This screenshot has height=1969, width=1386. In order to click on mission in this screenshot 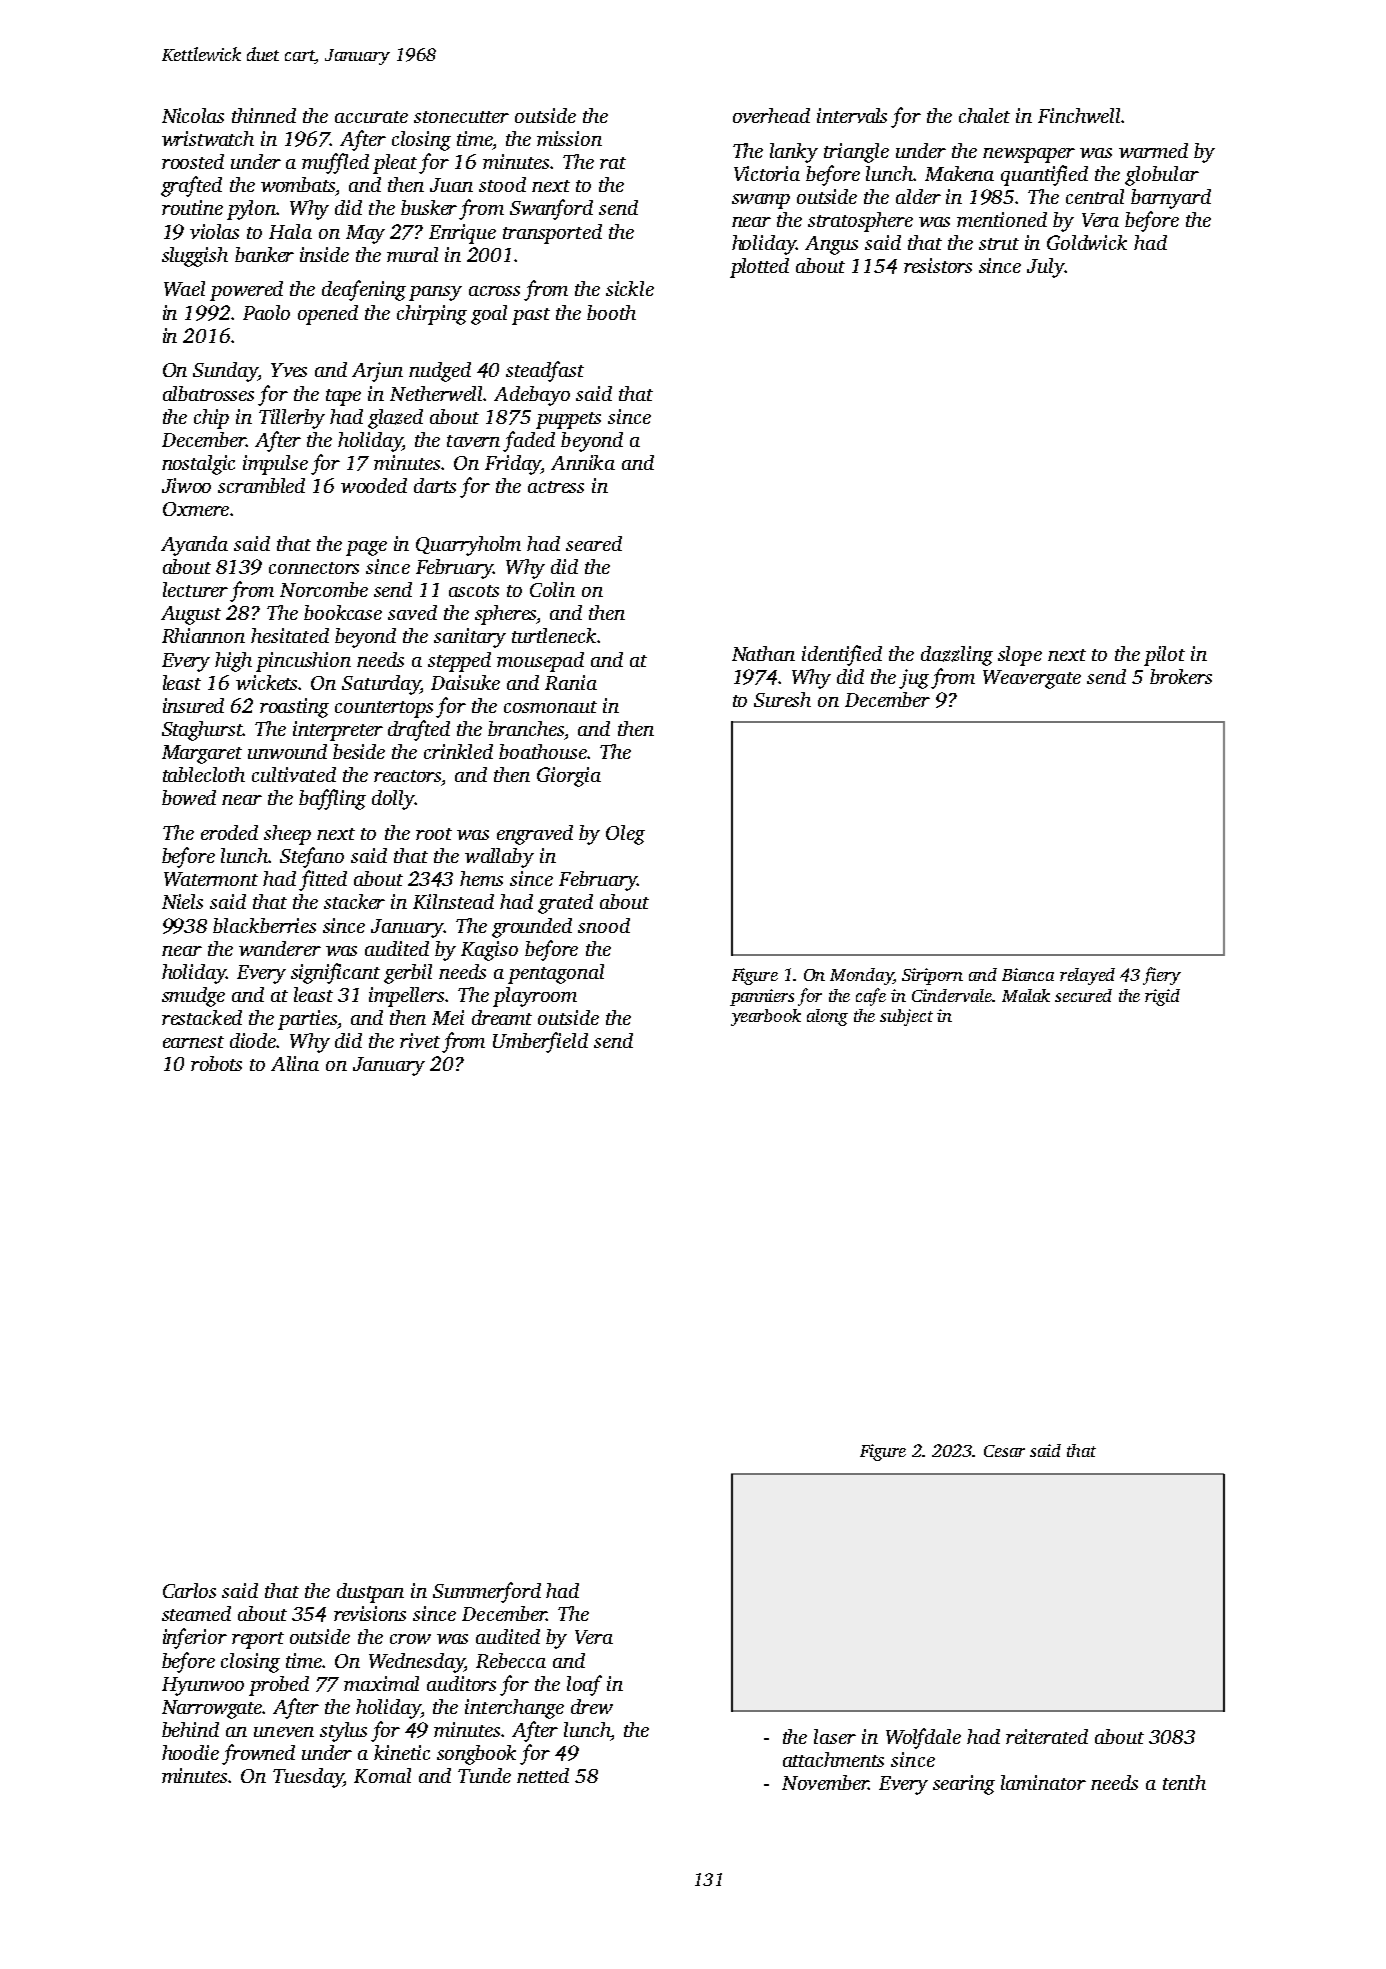, I will do `click(569, 138)`.
